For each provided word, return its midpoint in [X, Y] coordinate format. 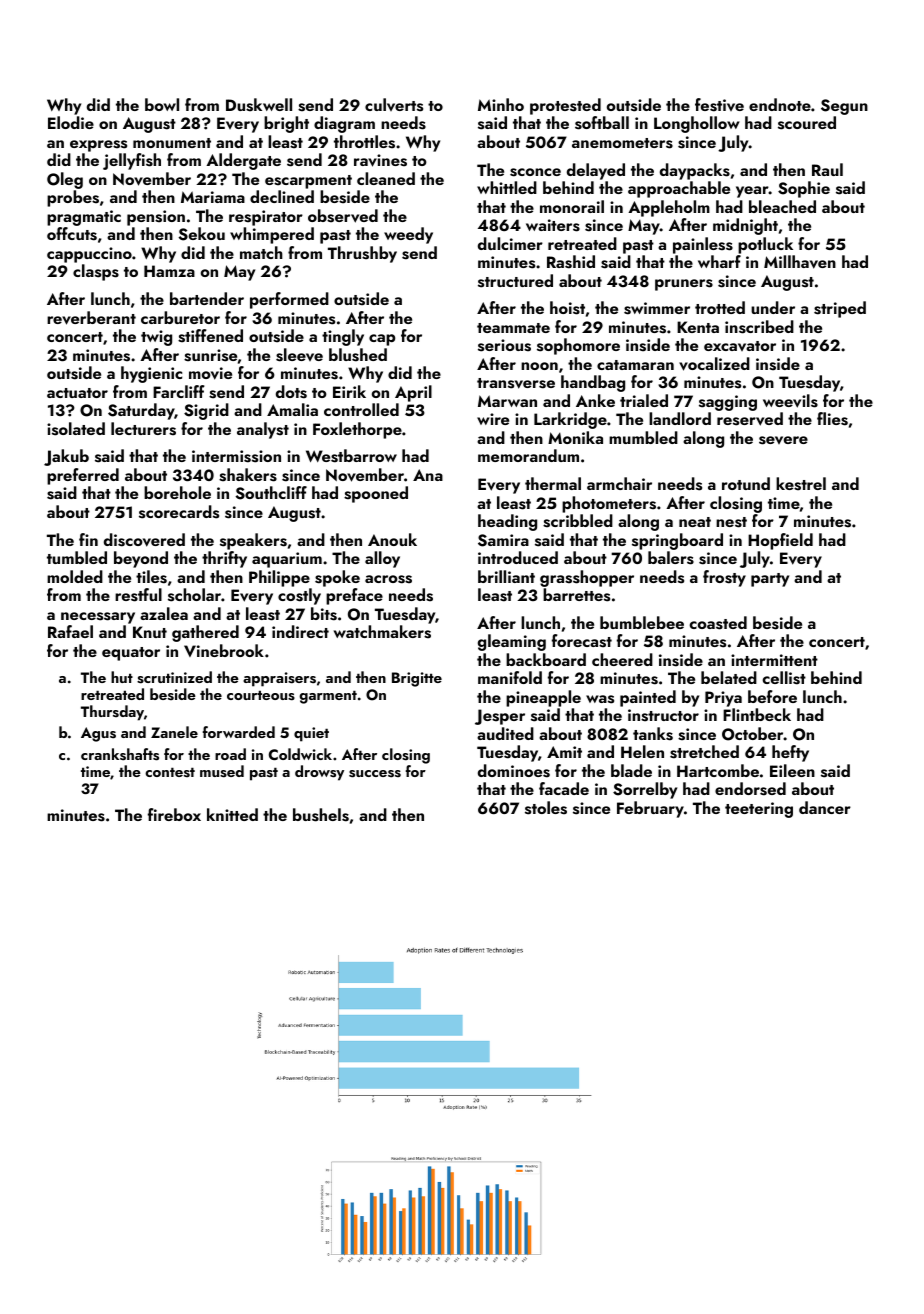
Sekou [201, 234]
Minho [501, 104]
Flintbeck [757, 714]
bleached [782, 206]
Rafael [70, 631]
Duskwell [259, 105]
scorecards [179, 512]
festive [719, 105]
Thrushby [362, 254]
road [230, 754]
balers [671, 558]
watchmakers [382, 632]
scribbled [578, 521]
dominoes [514, 771]
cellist [784, 678]
